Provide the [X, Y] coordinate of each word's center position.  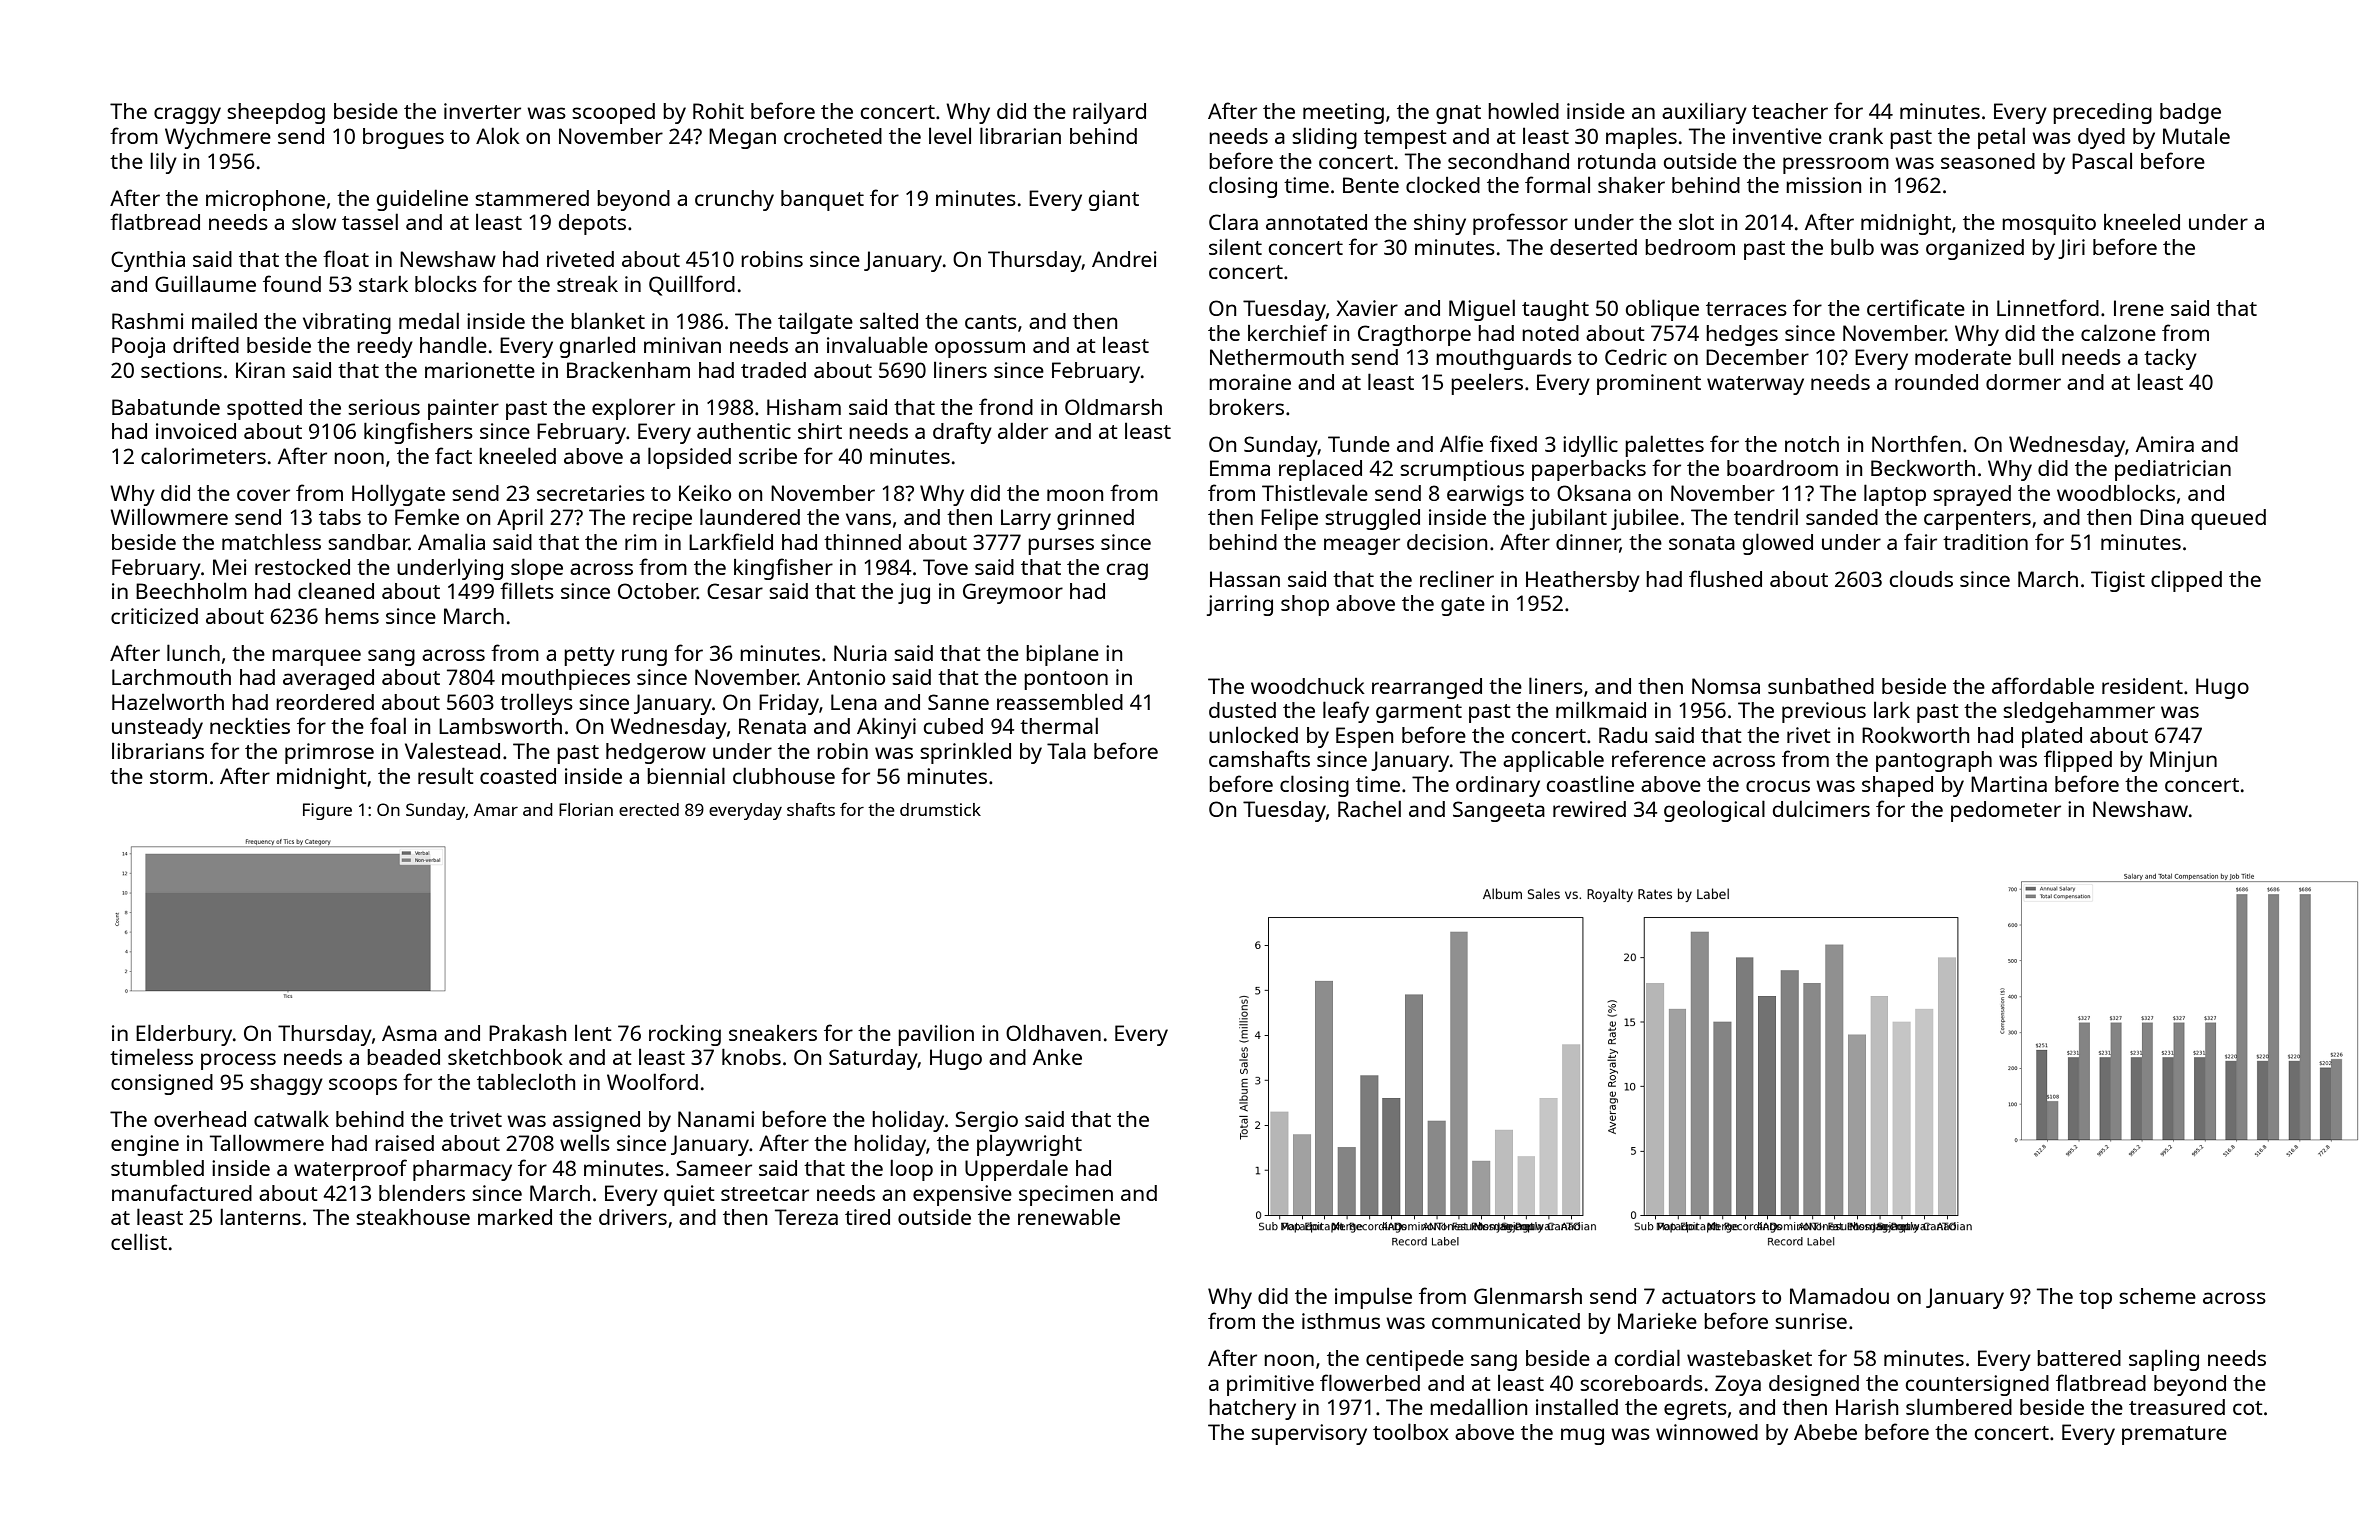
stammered [532, 198]
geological [1714, 811]
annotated [1316, 222]
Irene [2139, 308]
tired [867, 1217]
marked [515, 1217]
